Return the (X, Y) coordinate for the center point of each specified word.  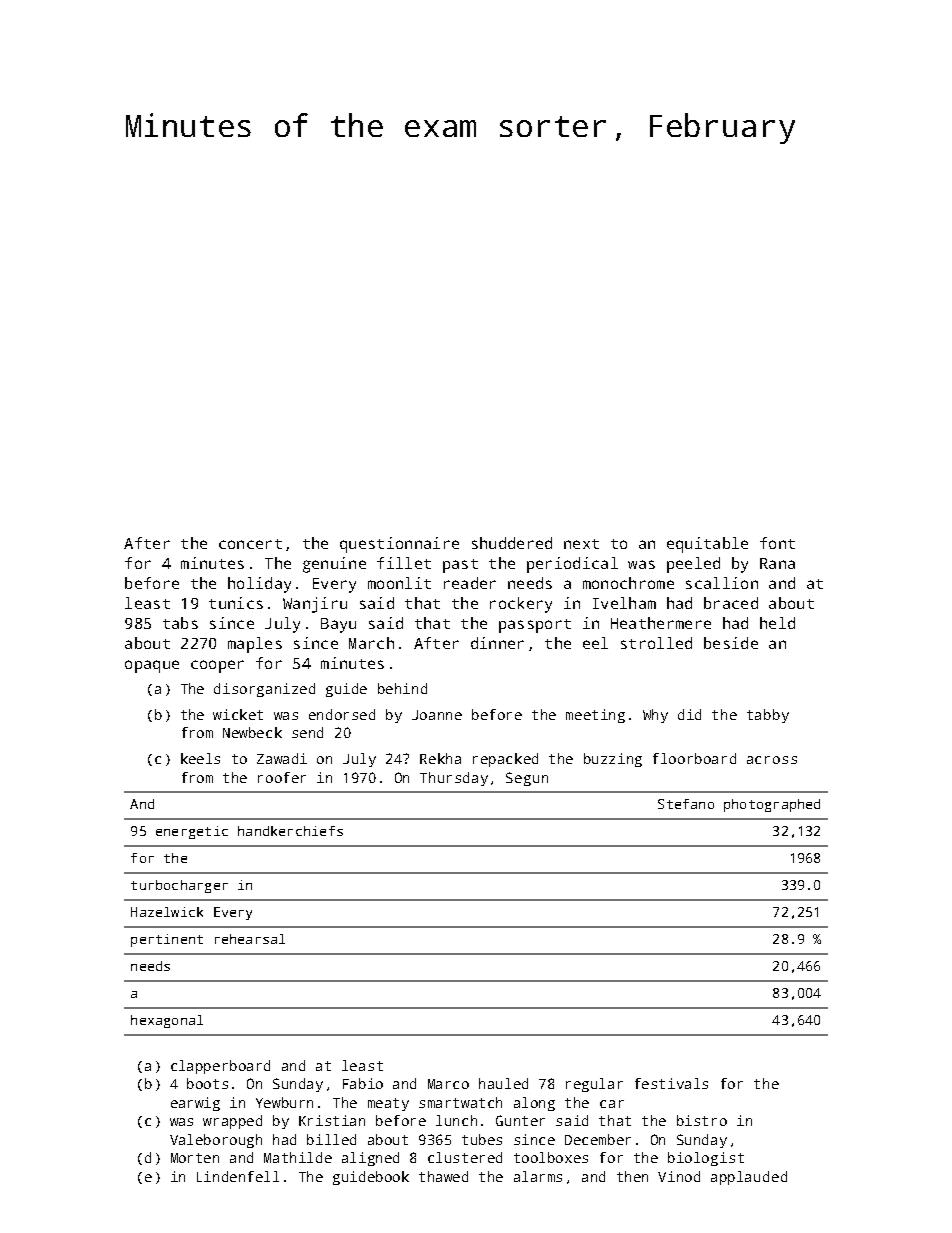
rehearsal (250, 939)
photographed (772, 805)
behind (402, 688)
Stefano (686, 804)
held (777, 623)
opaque (152, 666)
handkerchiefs (290, 831)
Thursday (454, 779)
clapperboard (220, 1067)
